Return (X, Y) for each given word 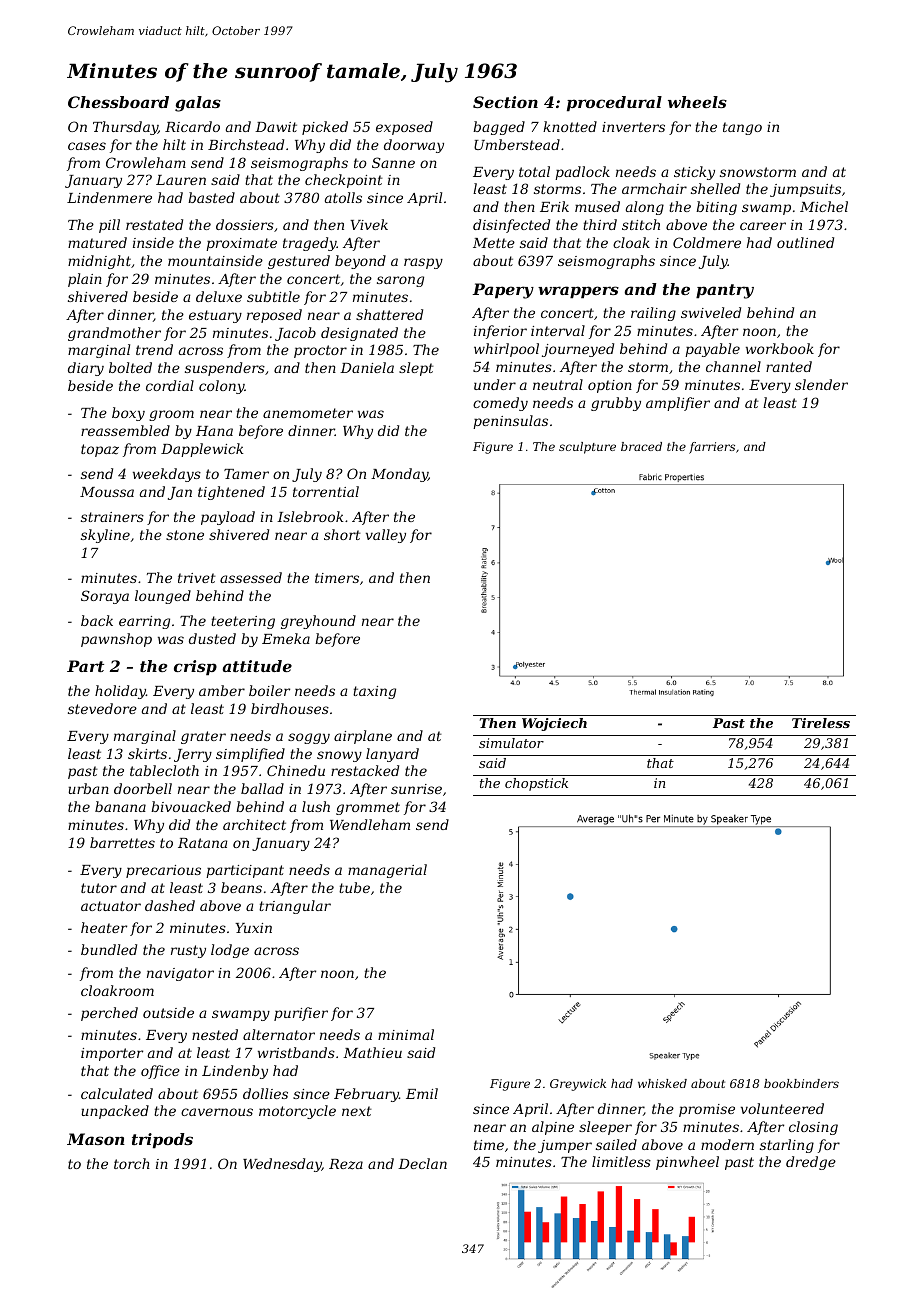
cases (87, 146)
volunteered (782, 1108)
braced (641, 446)
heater (104, 927)
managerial (387, 871)
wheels (697, 102)
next (357, 1111)
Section (505, 102)
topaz (100, 450)
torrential (326, 491)
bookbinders (801, 1083)
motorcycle (297, 1112)
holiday (120, 692)
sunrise (416, 789)
